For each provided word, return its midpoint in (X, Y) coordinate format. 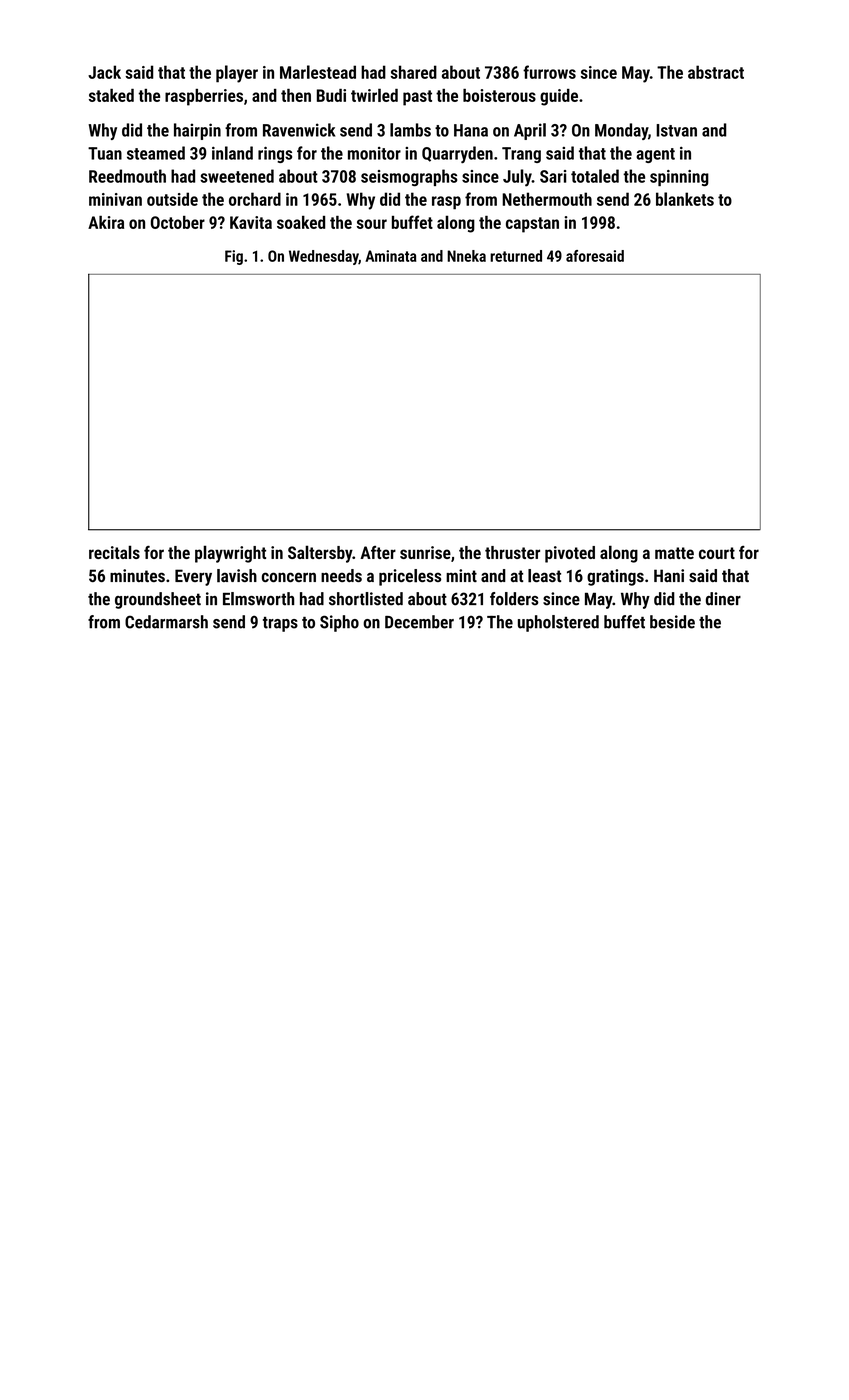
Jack (104, 72)
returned (516, 256)
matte (674, 553)
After (378, 552)
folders (514, 599)
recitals (114, 552)
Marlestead (318, 72)
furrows (549, 72)
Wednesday (324, 257)
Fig (234, 257)
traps (280, 624)
